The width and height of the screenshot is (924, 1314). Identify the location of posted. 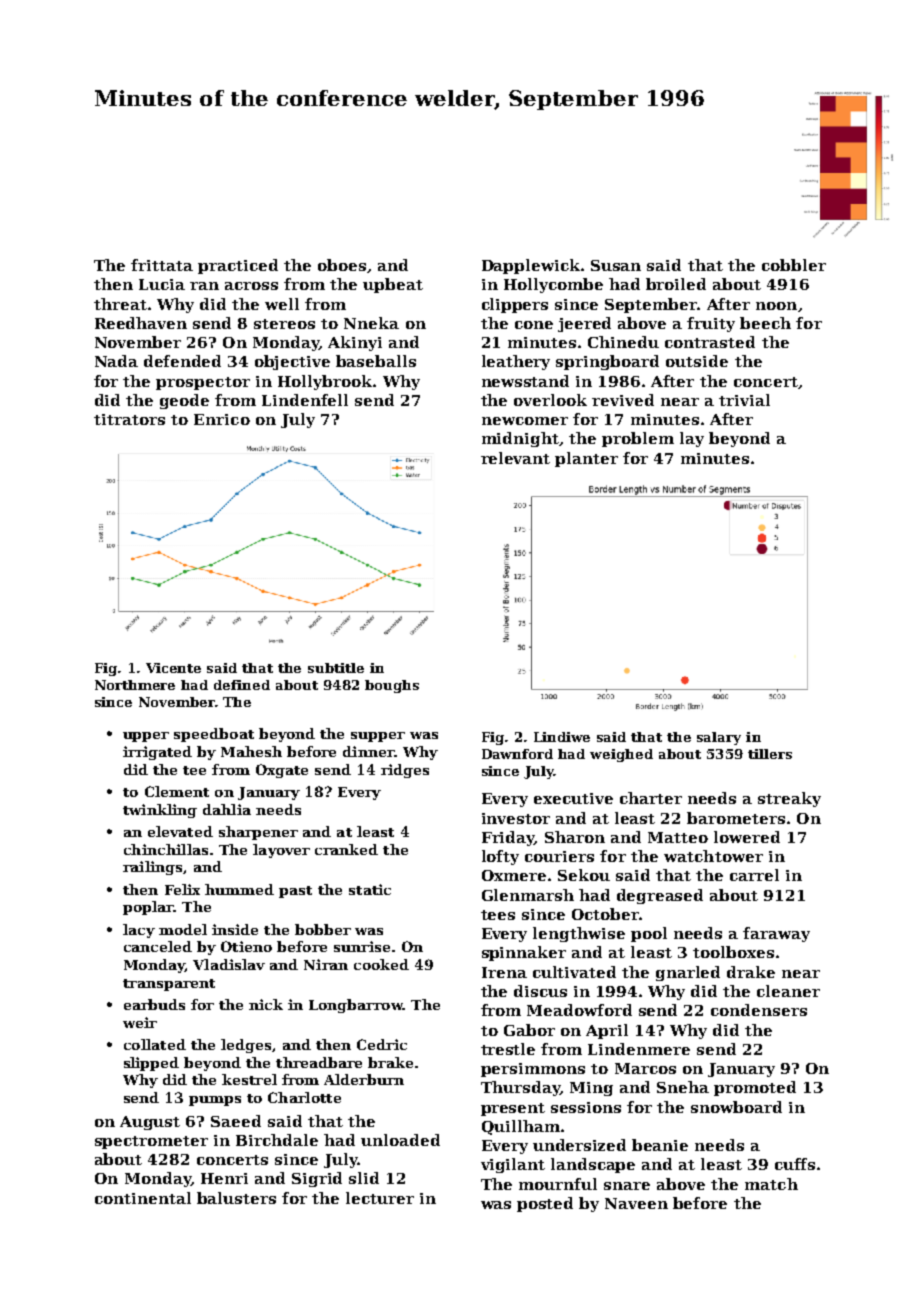
(545, 1204).
